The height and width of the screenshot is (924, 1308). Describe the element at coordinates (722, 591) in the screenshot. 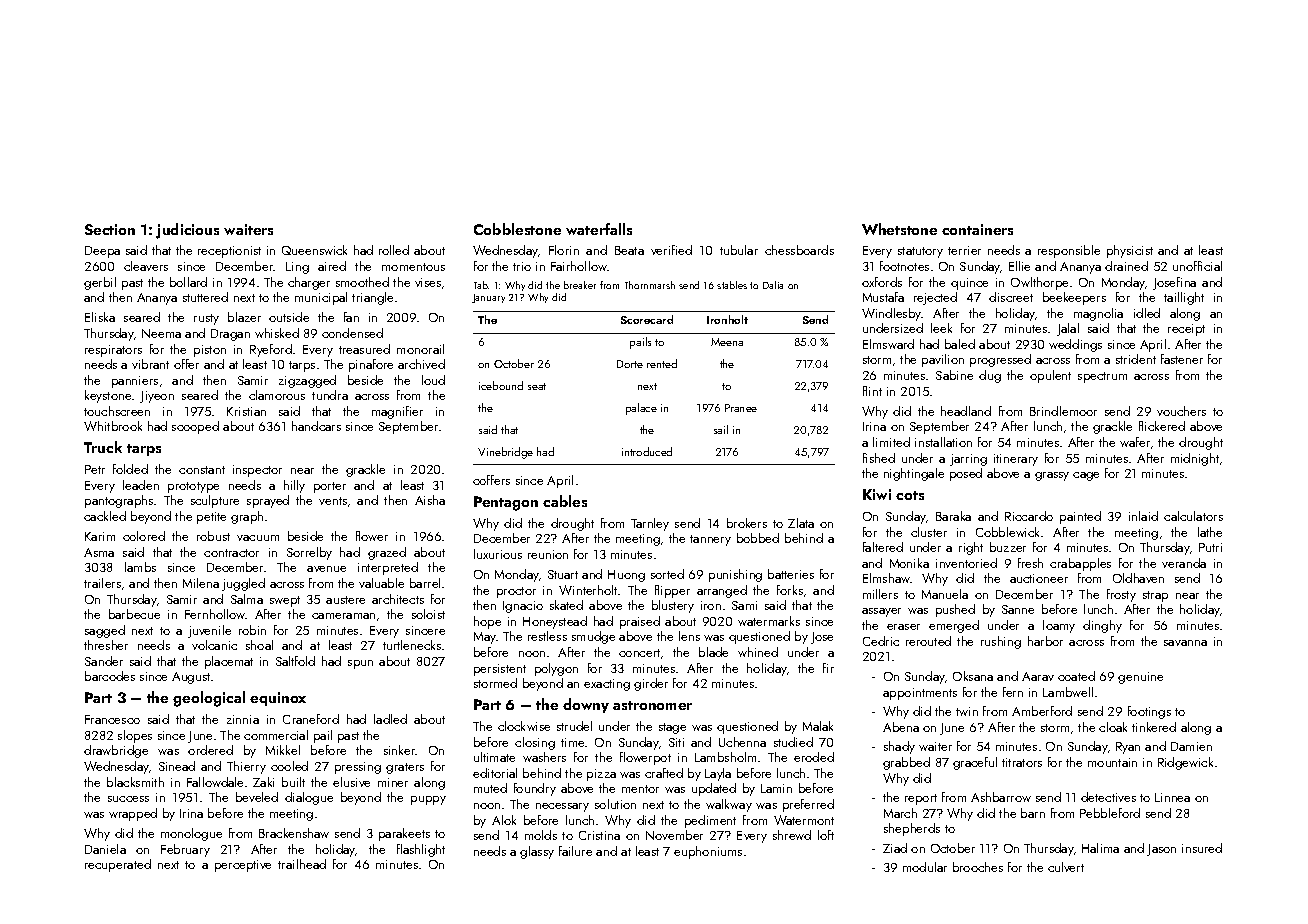

I see `arranged` at that location.
